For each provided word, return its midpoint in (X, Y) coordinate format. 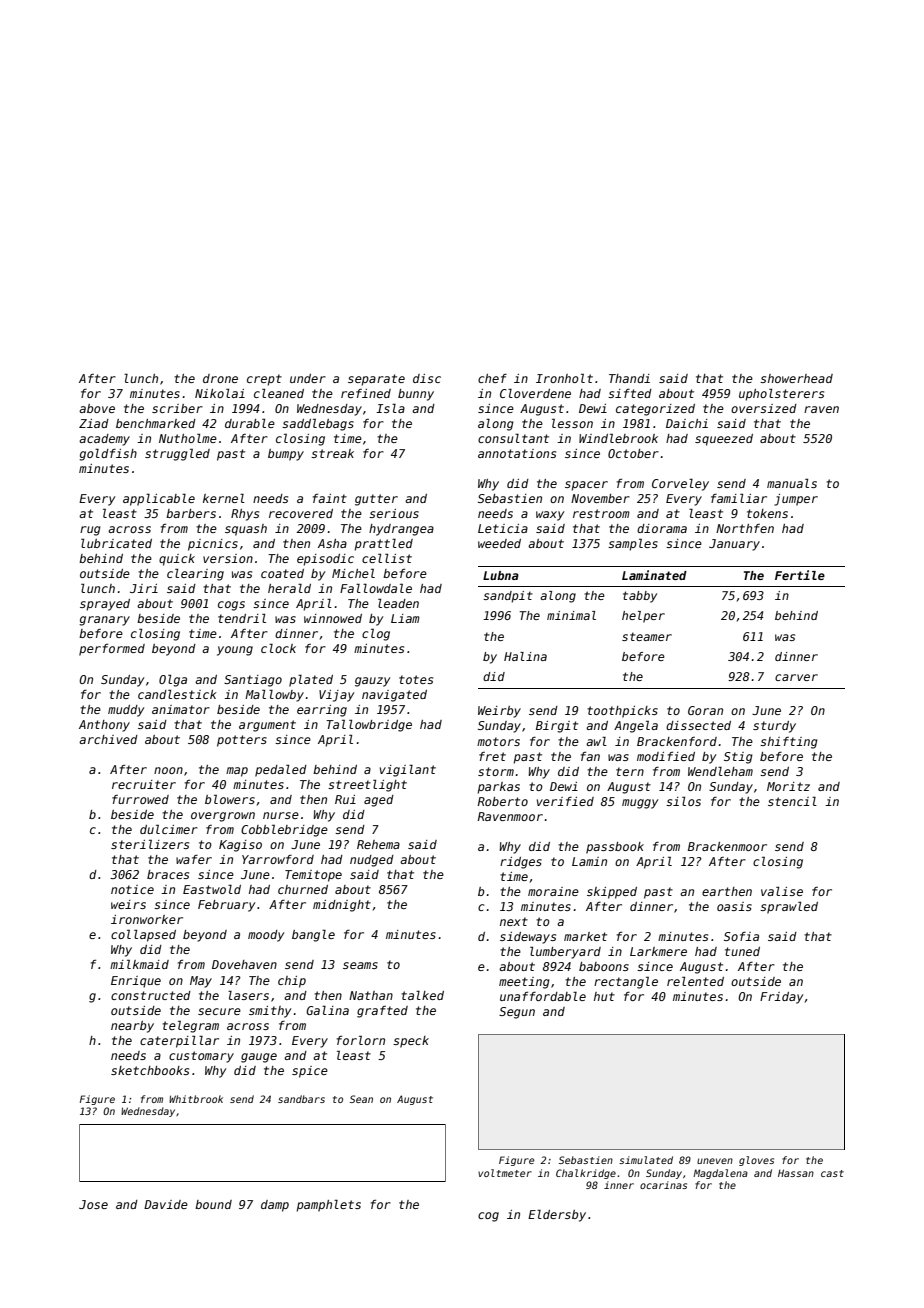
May (201, 982)
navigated (394, 696)
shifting (789, 743)
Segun (517, 1013)
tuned (742, 951)
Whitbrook (196, 1099)
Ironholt (564, 378)
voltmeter (505, 1173)
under (308, 378)
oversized (764, 408)
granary (104, 621)
